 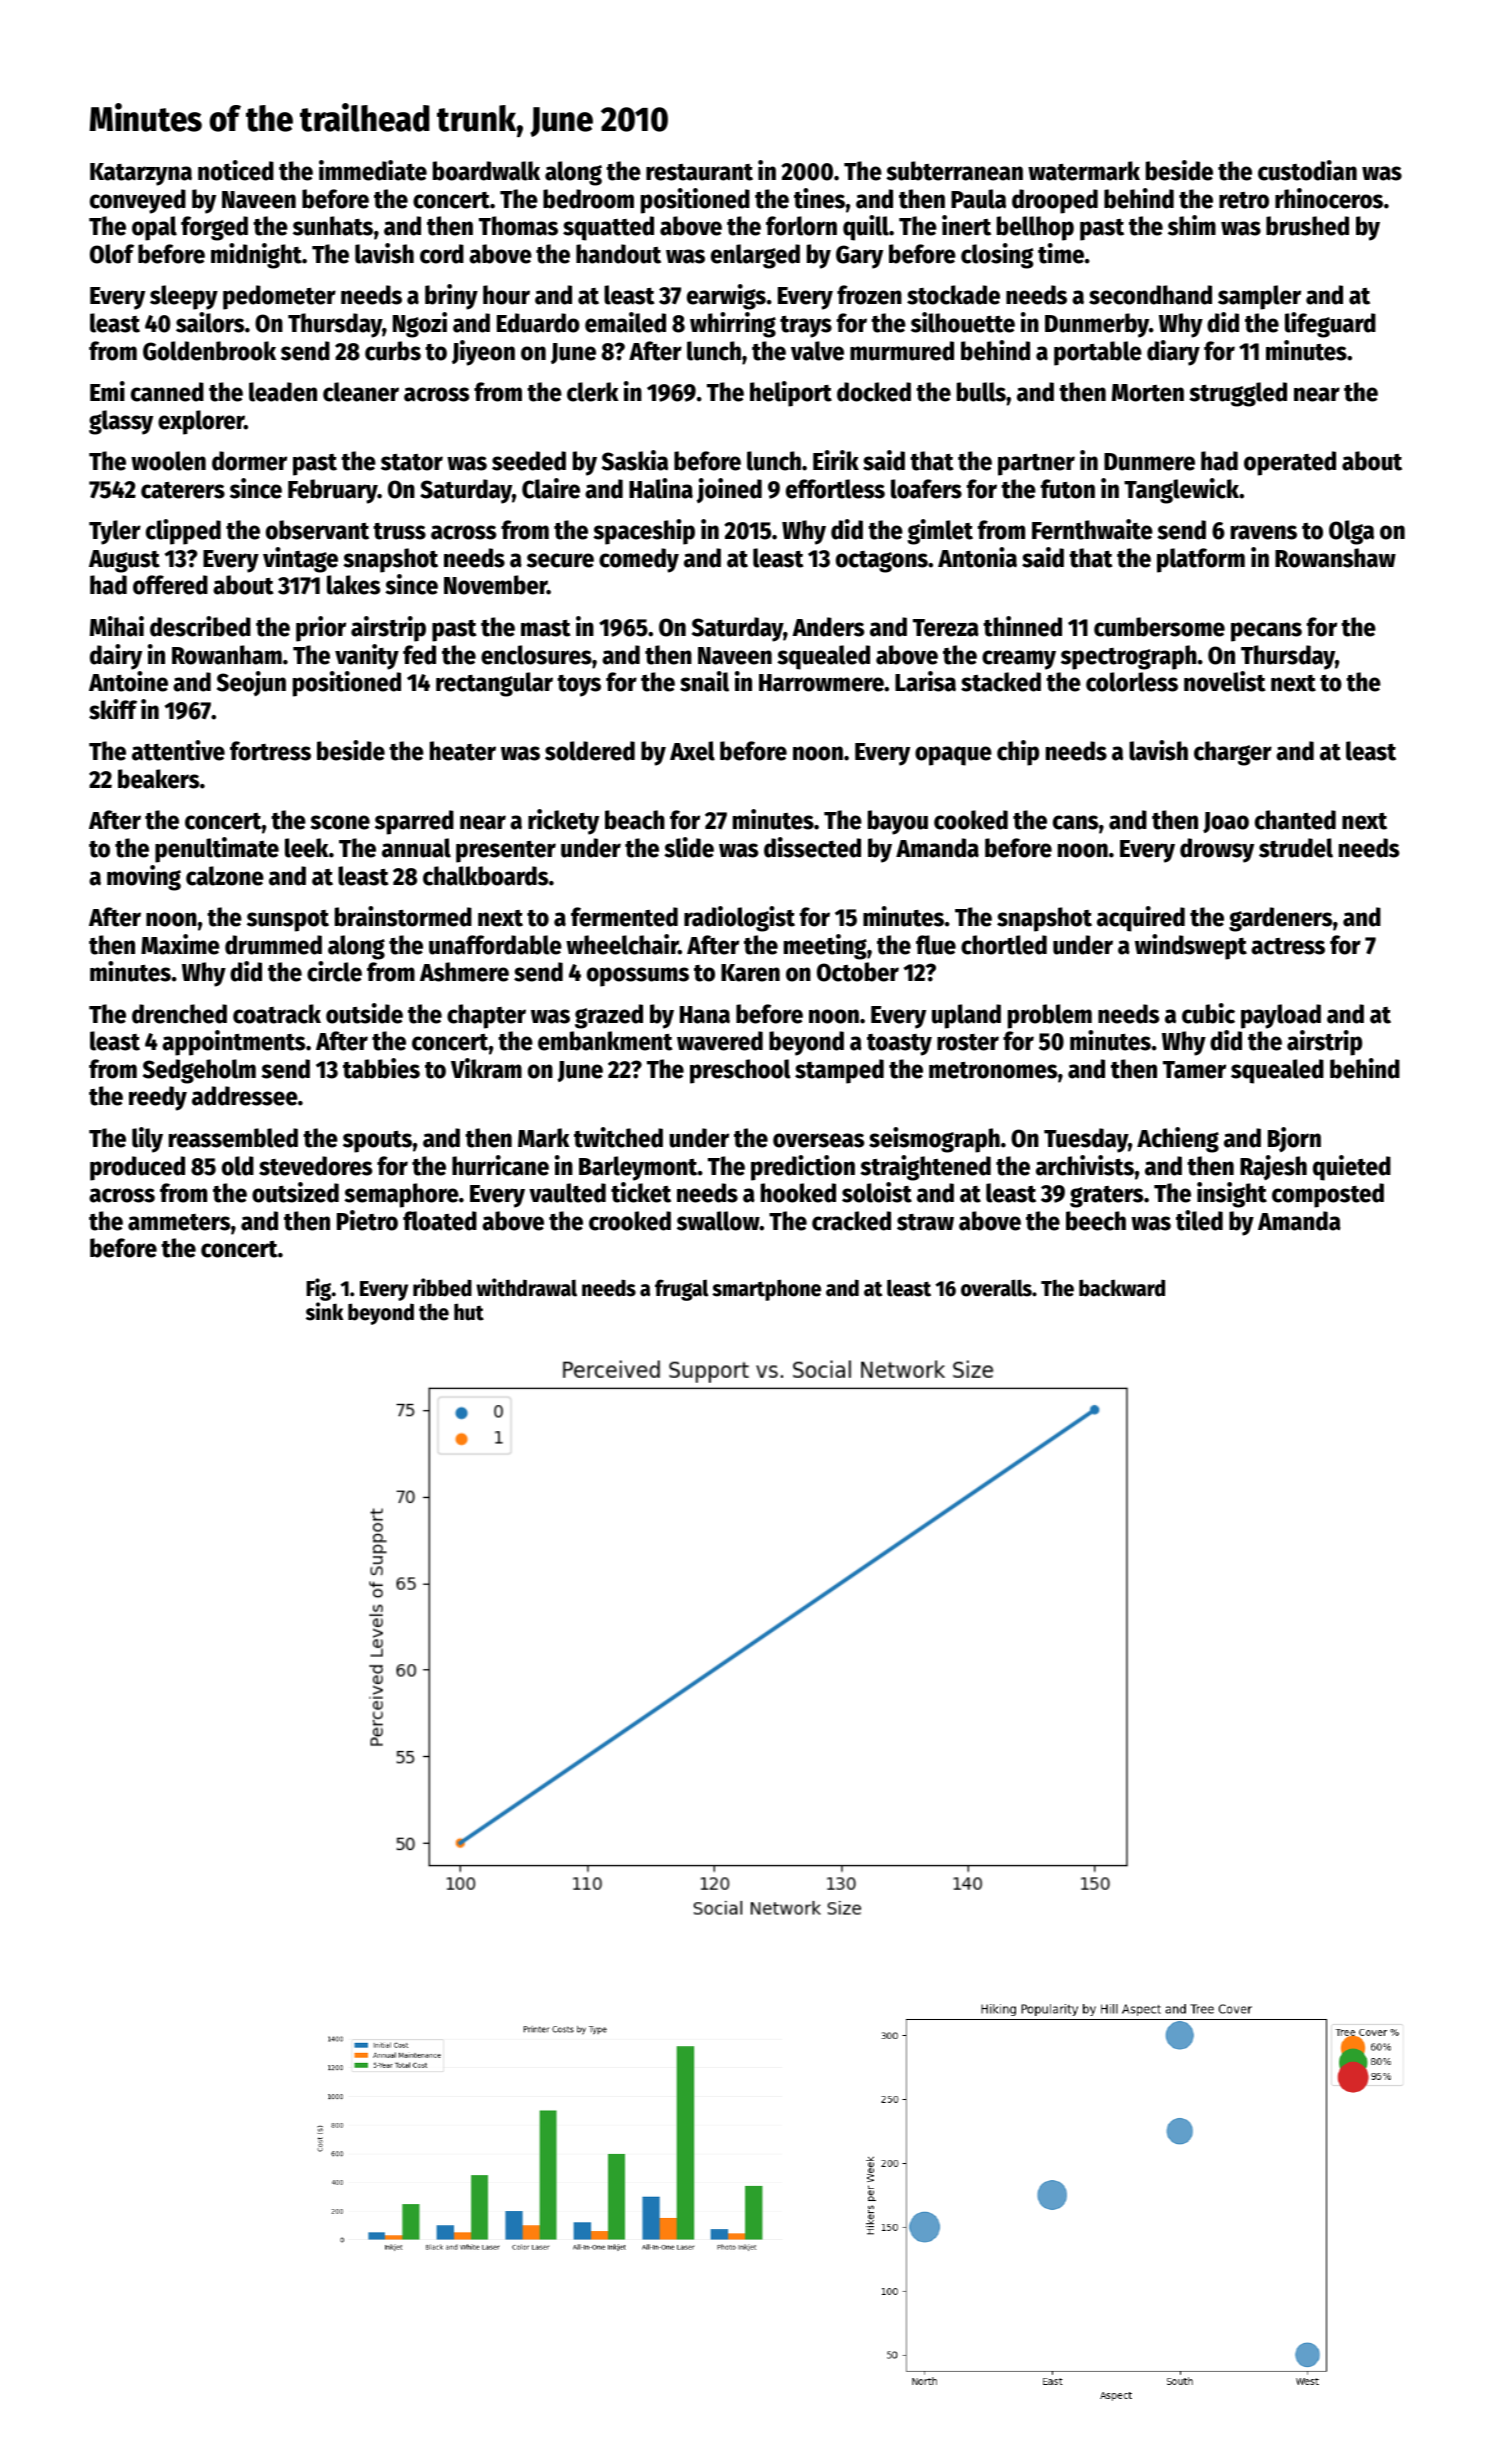 What do you see at coordinates (403, 916) in the screenshot?
I see `brainstormed` at bounding box center [403, 916].
